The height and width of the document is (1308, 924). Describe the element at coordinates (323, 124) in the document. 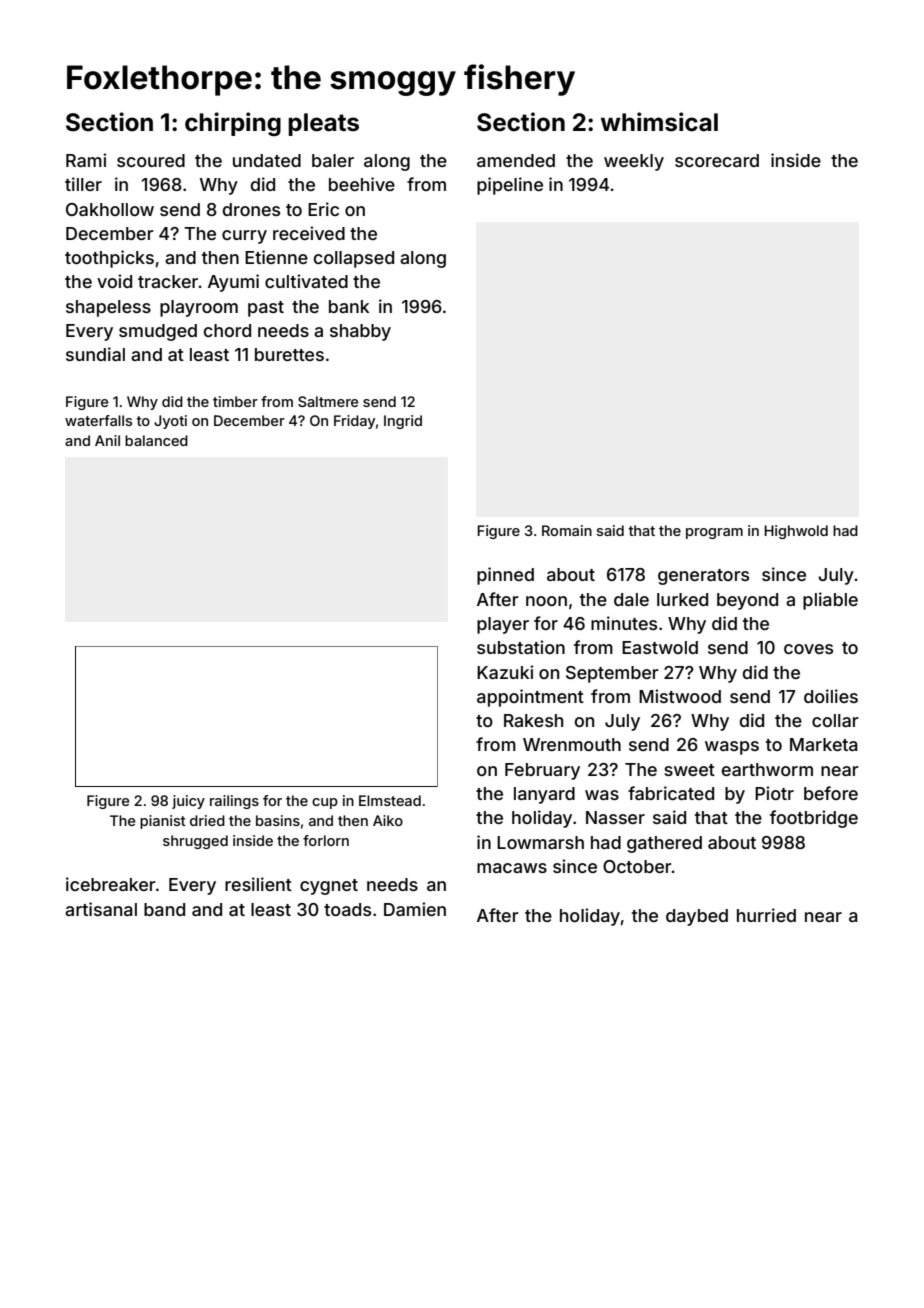

I see `pleats` at that location.
